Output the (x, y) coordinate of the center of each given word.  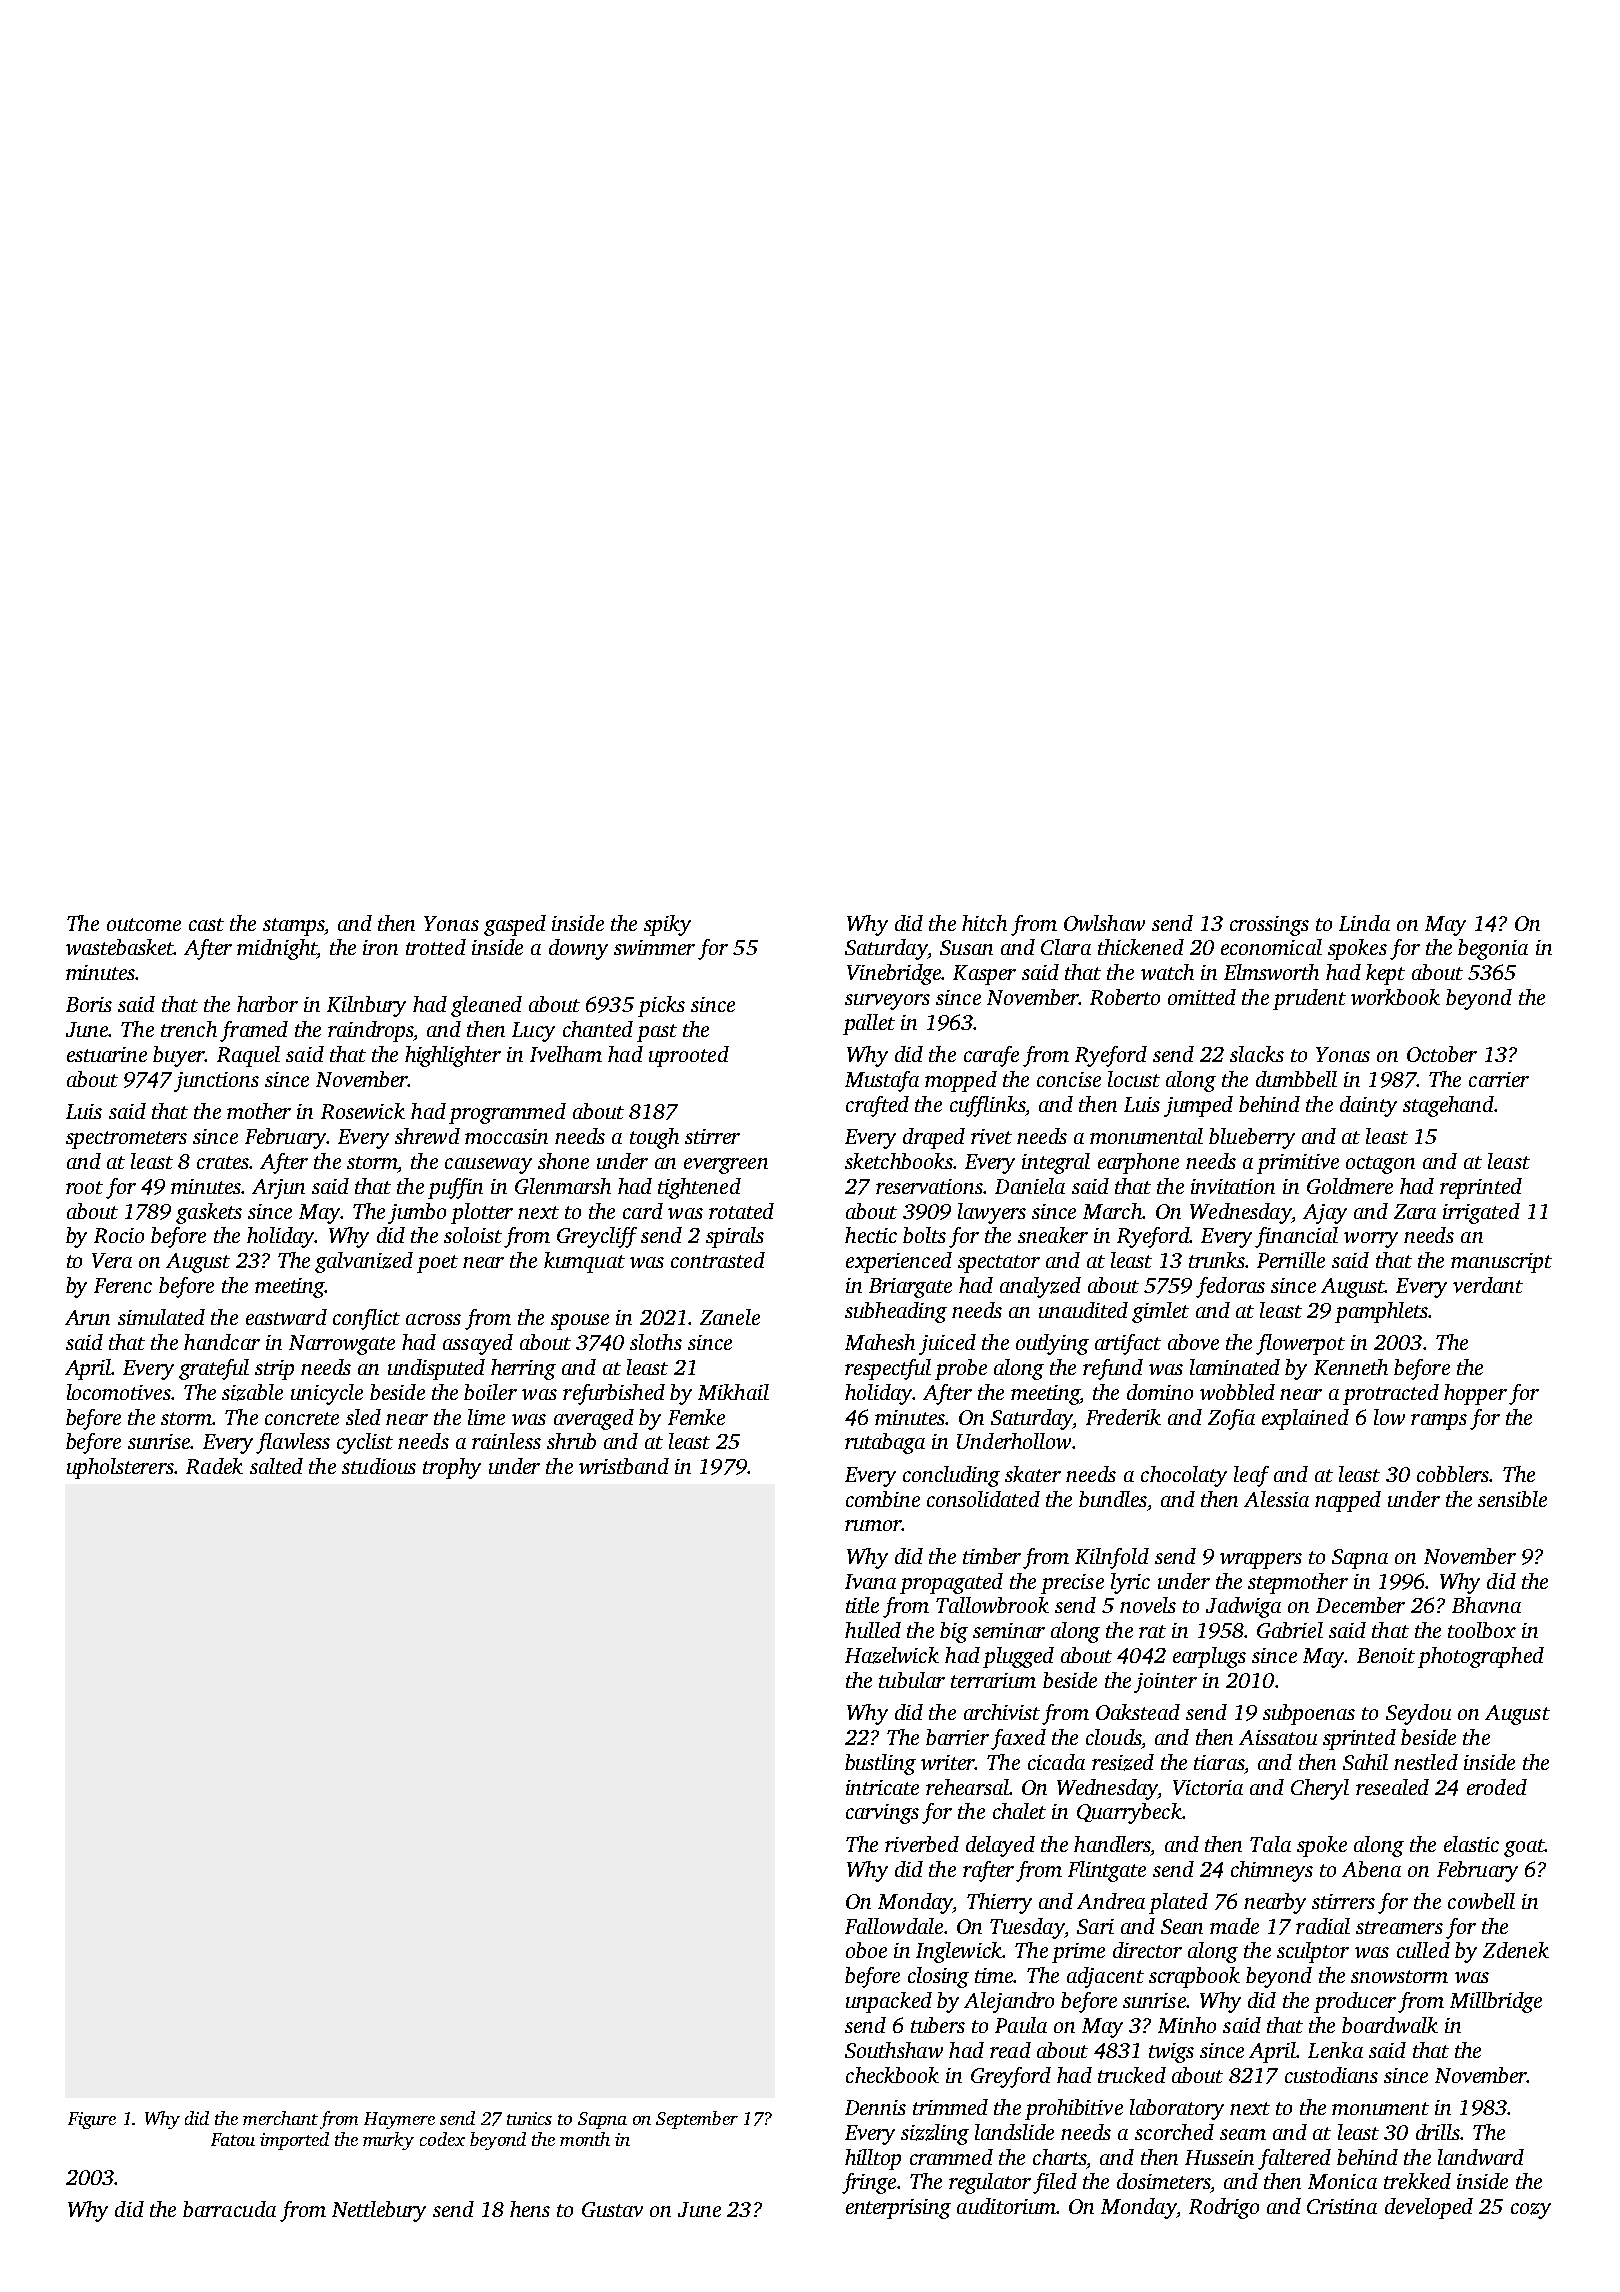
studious (379, 1466)
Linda (1364, 923)
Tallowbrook (992, 1605)
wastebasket (120, 947)
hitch (984, 923)
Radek (214, 1466)
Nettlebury (379, 2211)
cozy (1531, 2211)
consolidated (983, 1499)
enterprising (898, 2209)
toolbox (1482, 1630)
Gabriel (1290, 1630)
